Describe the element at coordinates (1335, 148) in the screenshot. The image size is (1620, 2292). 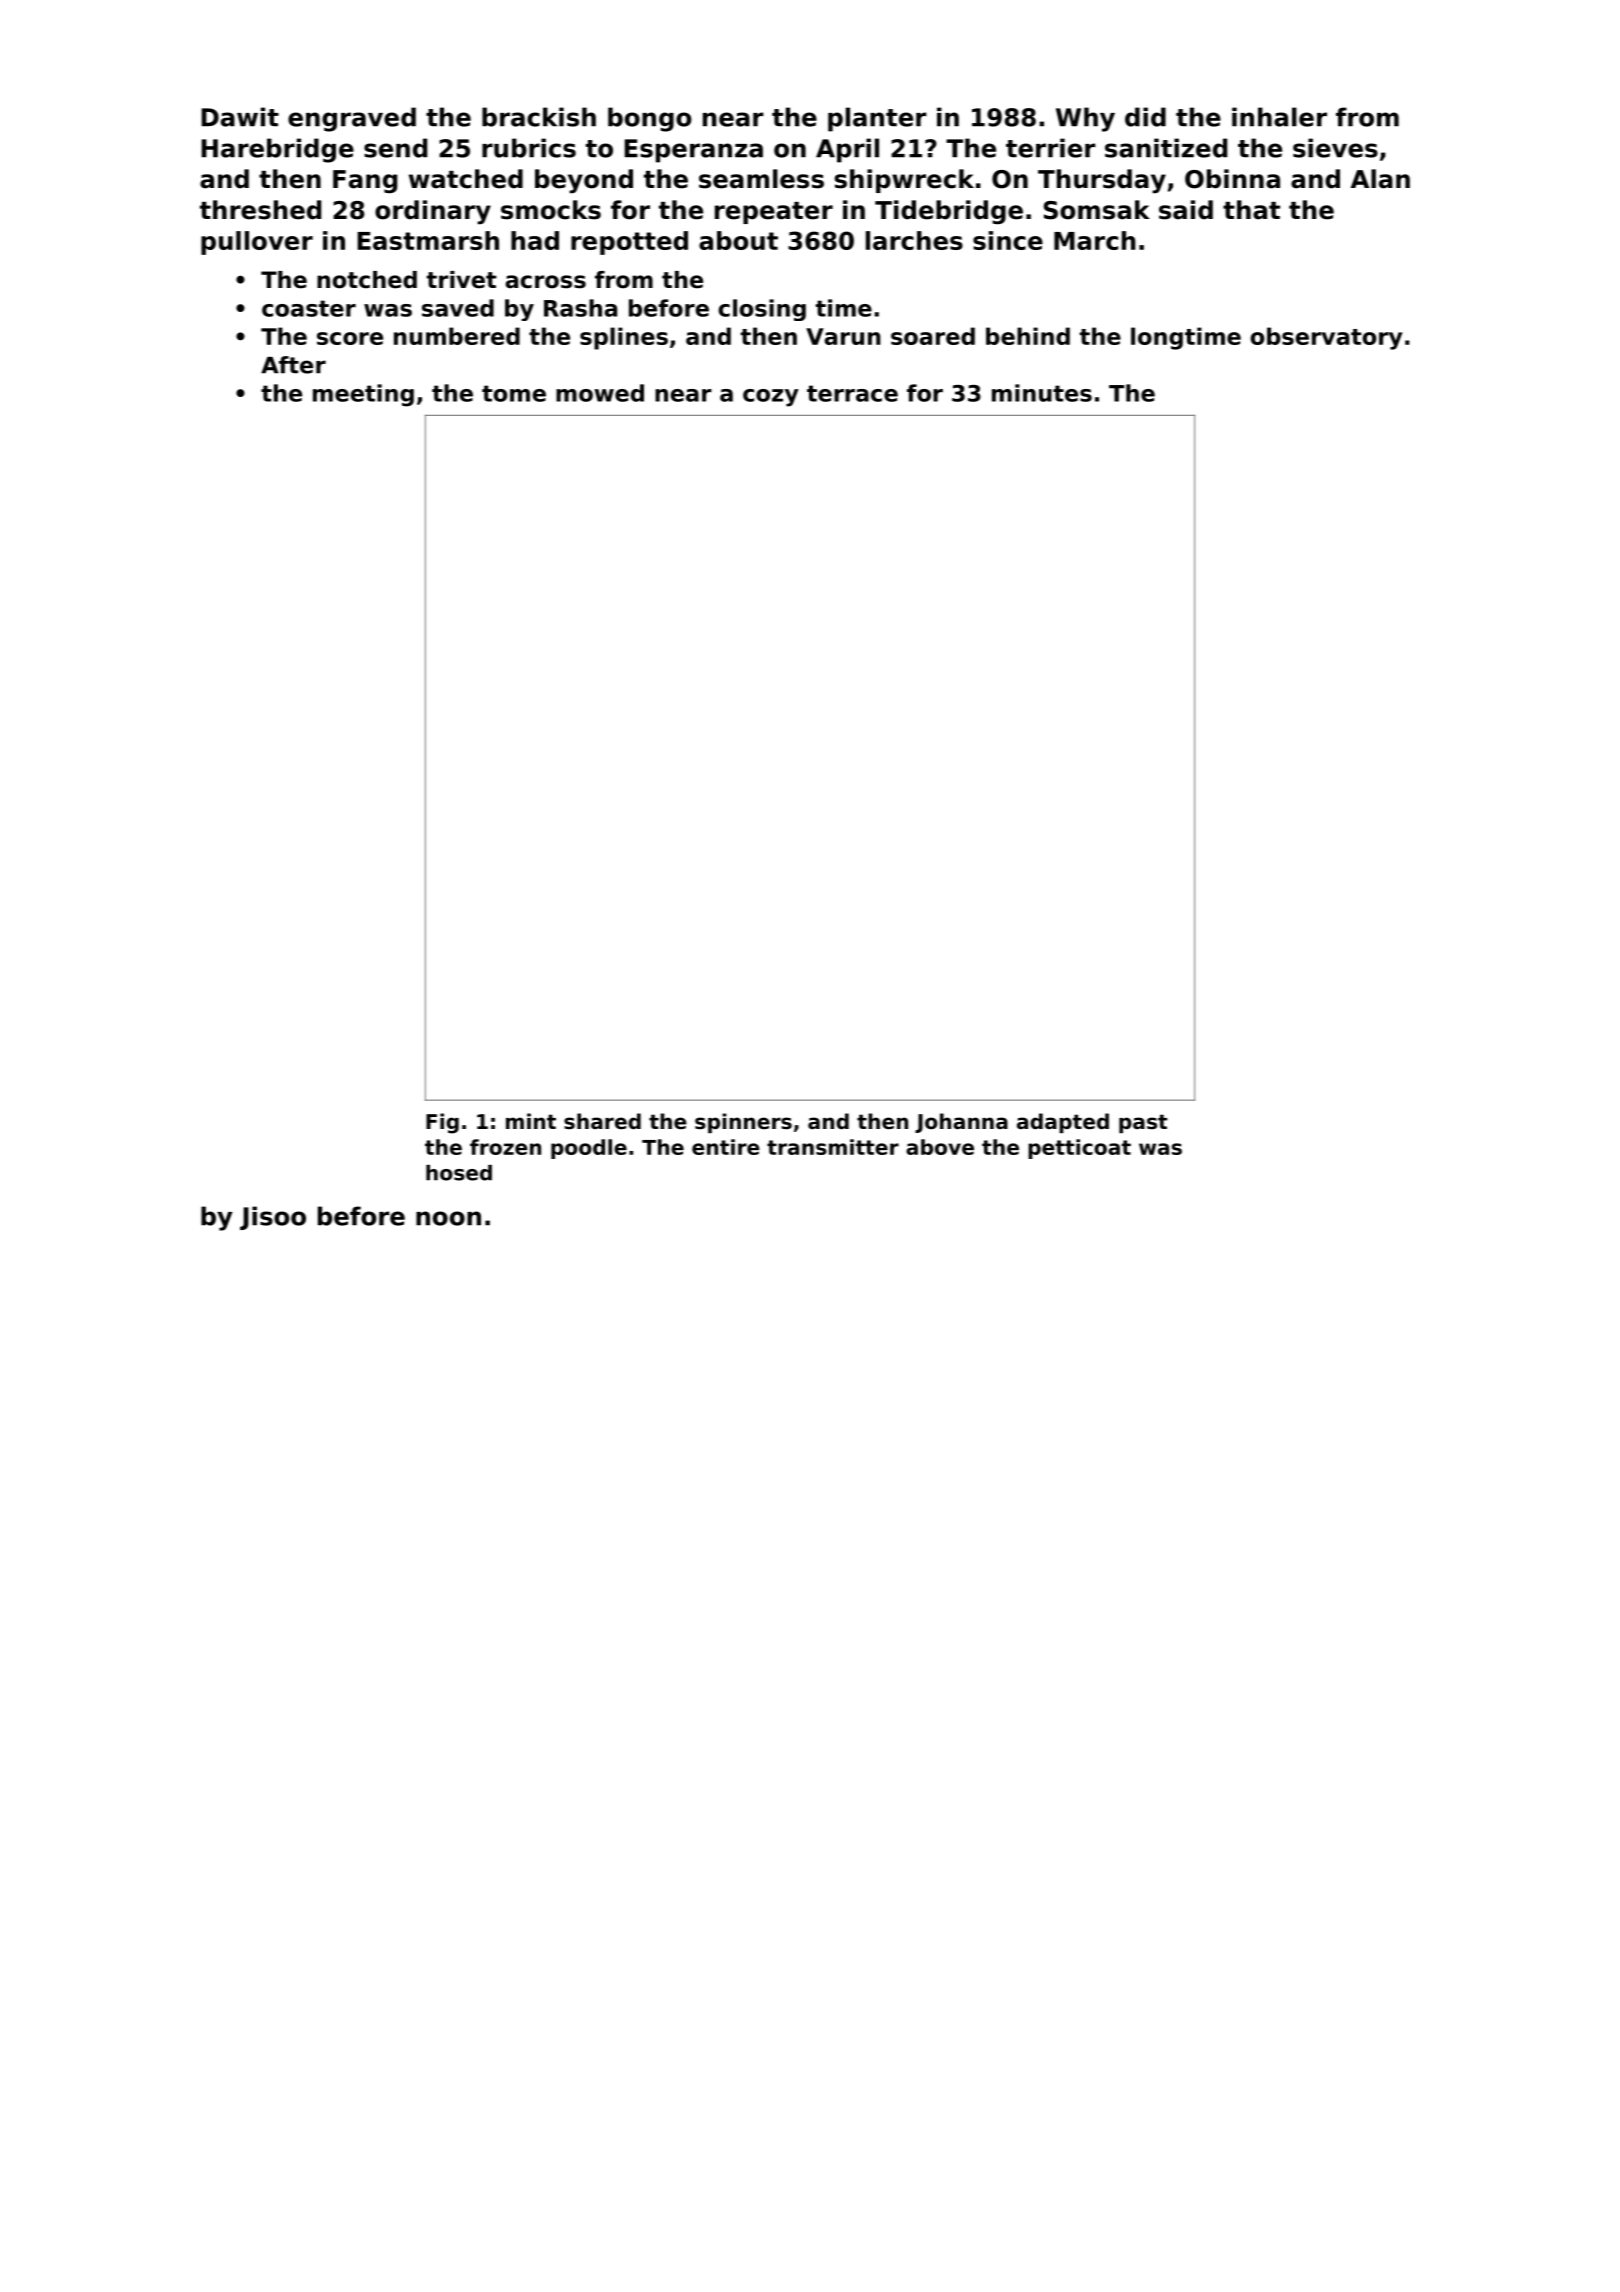
I see `sieves` at that location.
